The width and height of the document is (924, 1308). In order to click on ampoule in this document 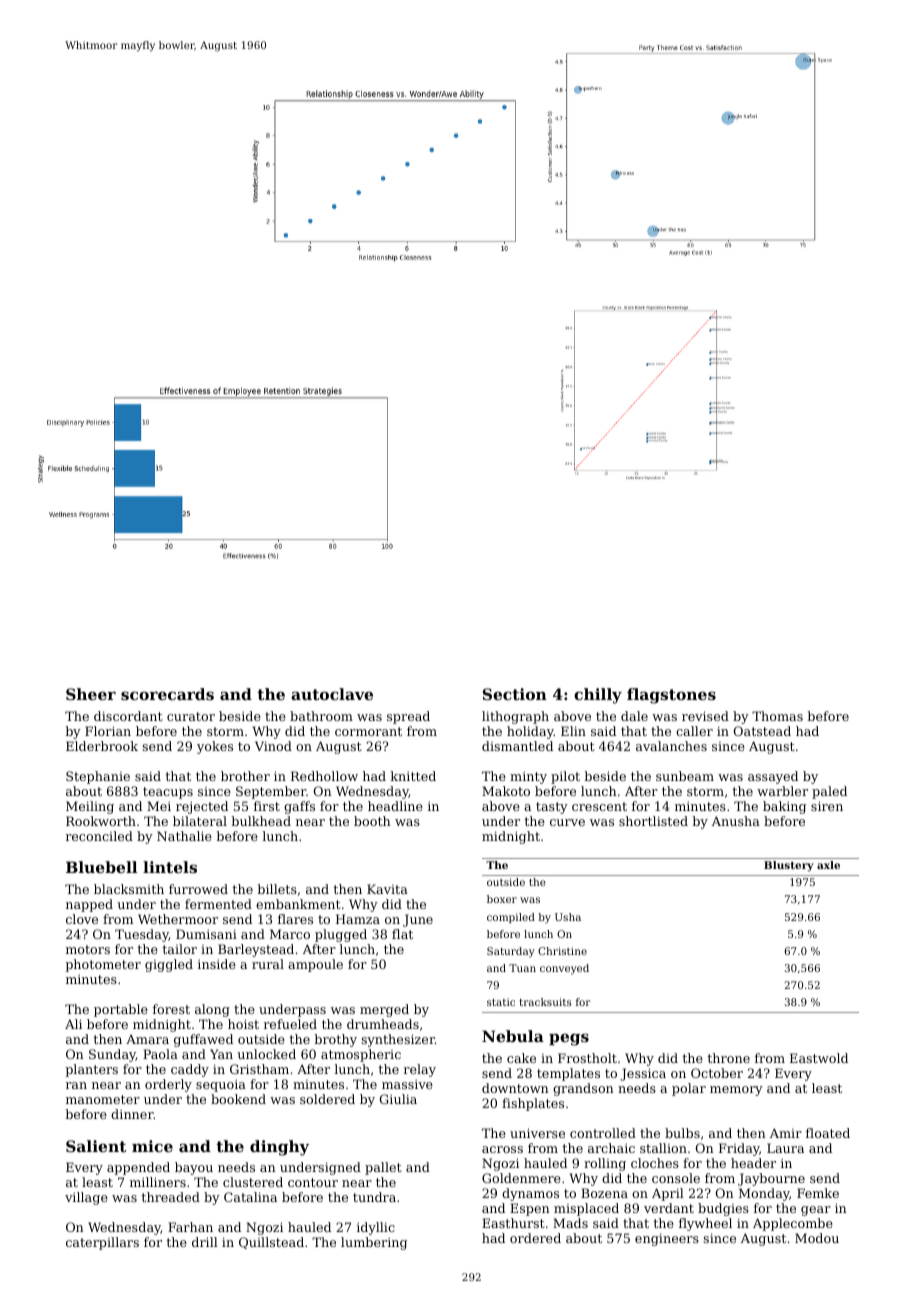, I will do `click(315, 965)`.
